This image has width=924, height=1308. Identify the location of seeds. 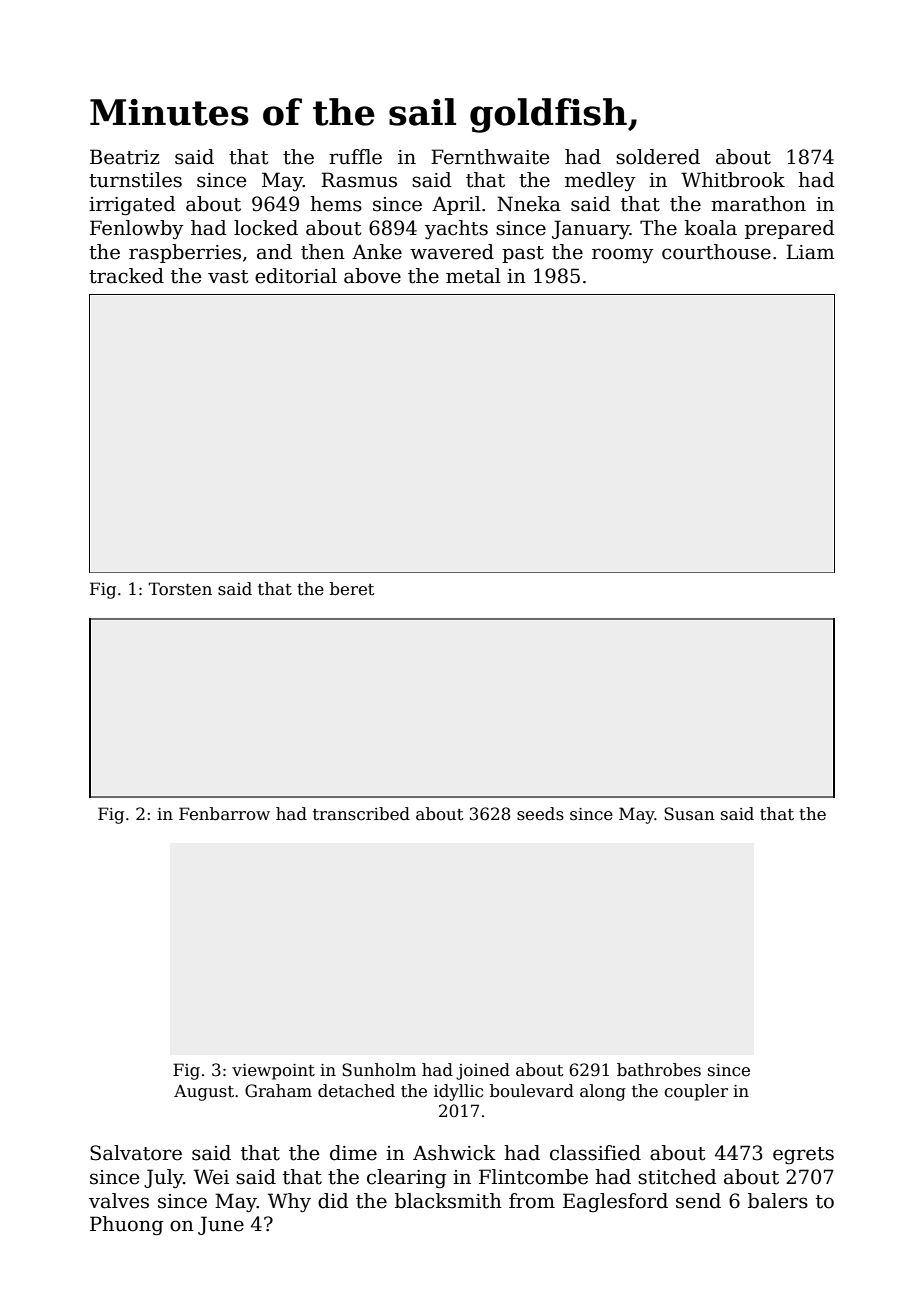
(540, 814).
